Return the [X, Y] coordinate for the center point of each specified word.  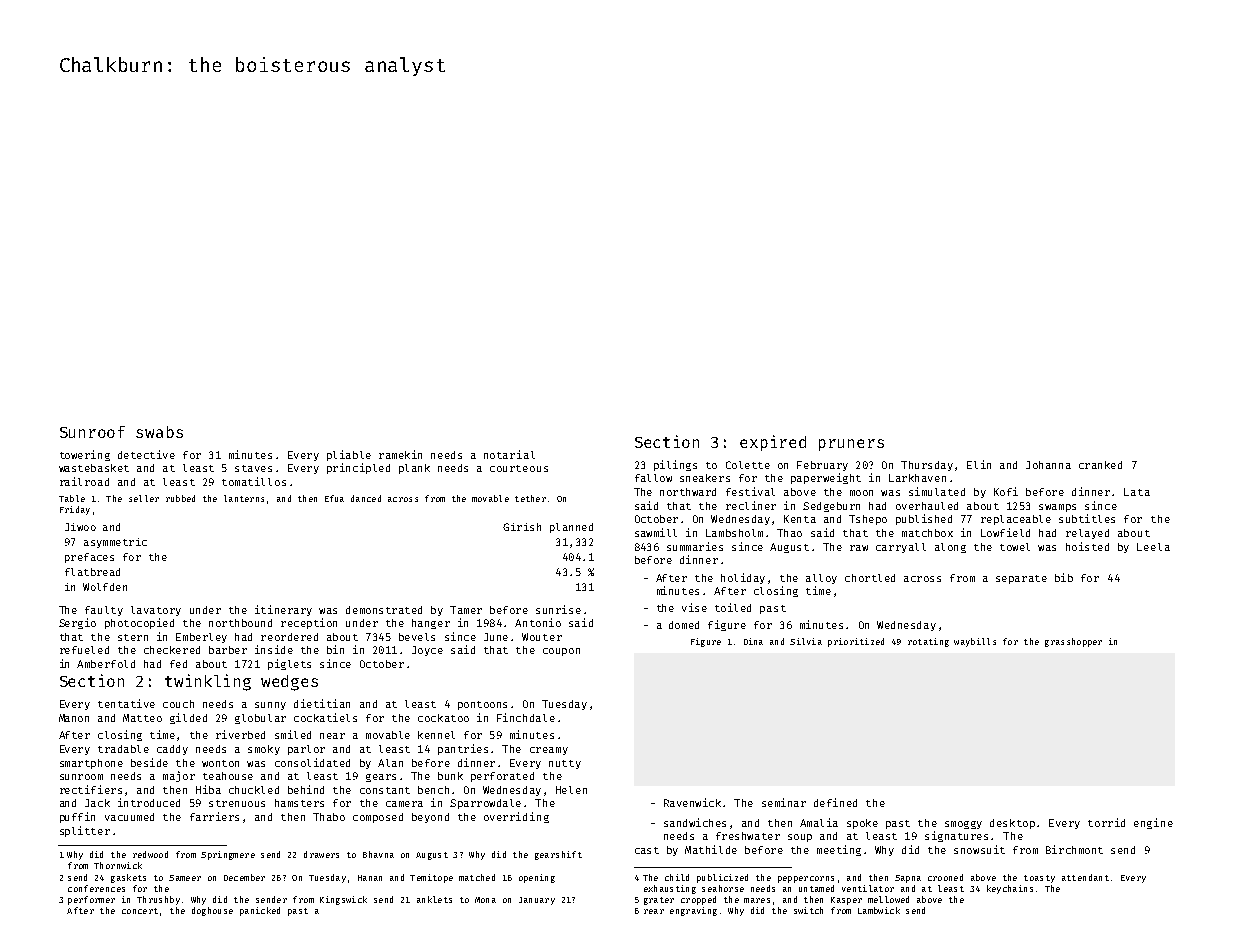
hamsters [299, 803]
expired [773, 443]
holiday [743, 578]
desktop [1012, 824]
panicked [260, 911]
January [537, 901]
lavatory [156, 611]
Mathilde [711, 849]
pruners [851, 445]
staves [253, 468]
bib [1064, 577]
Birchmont [1074, 849]
